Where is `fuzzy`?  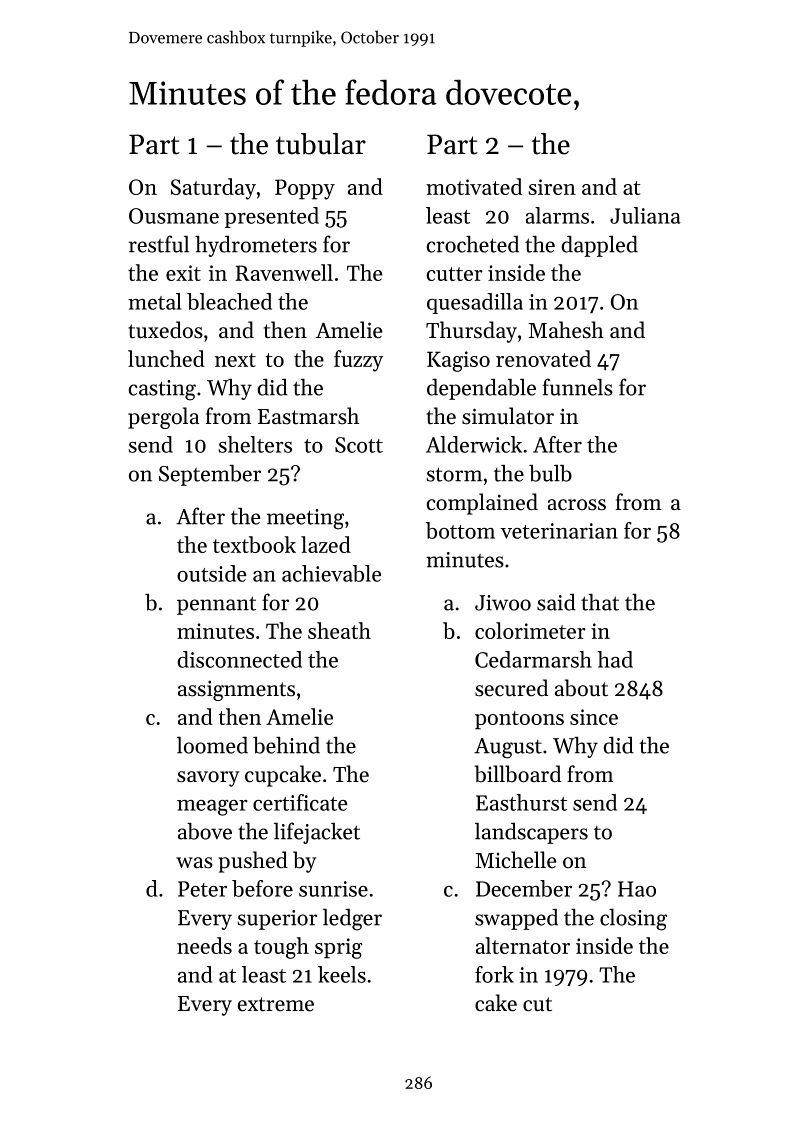
fuzzy is located at coordinates (358, 361).
